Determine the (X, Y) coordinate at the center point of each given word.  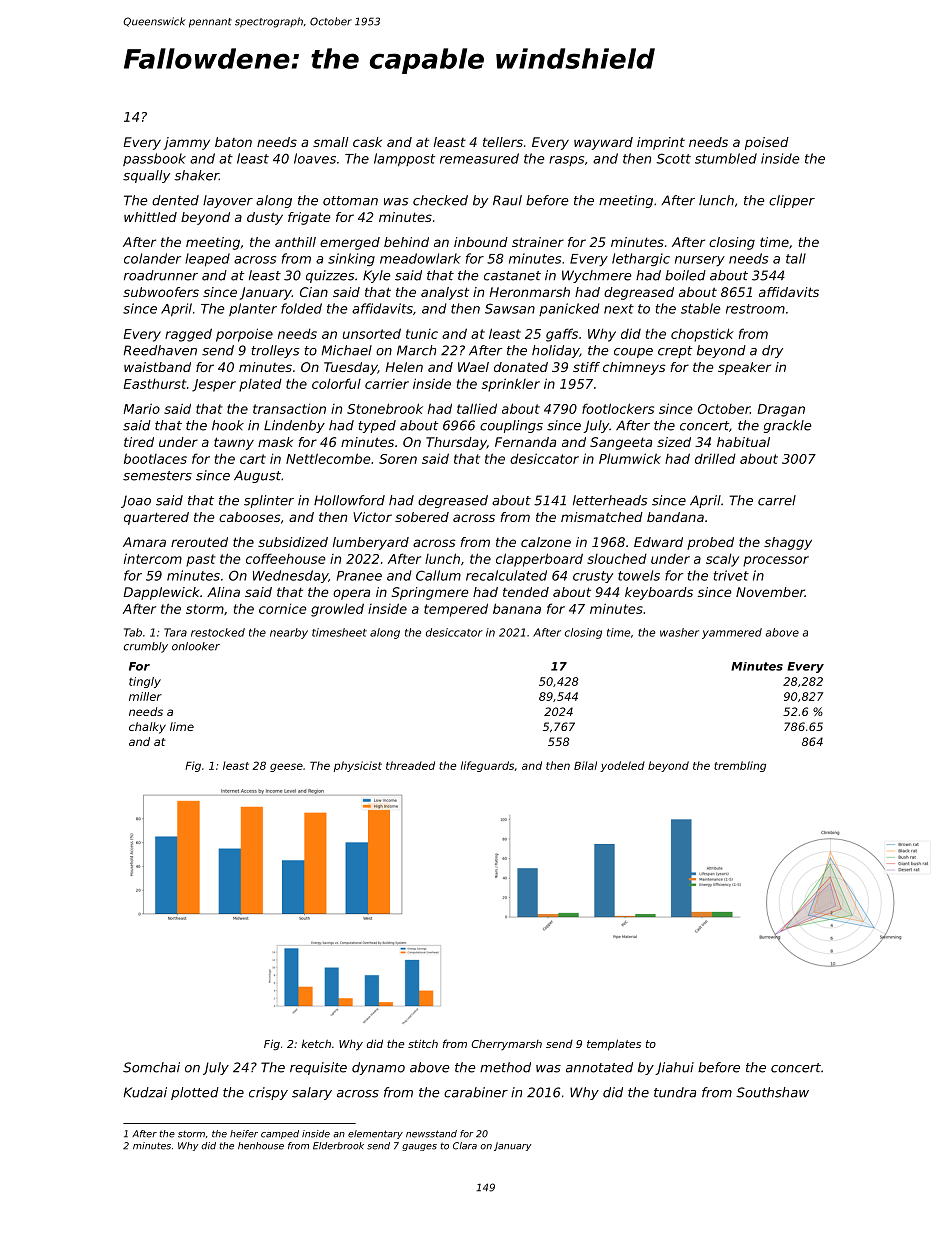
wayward (603, 143)
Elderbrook (338, 1146)
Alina (223, 592)
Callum (438, 575)
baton (233, 142)
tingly (145, 682)
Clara (465, 1146)
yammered (732, 633)
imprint (661, 143)
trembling (740, 766)
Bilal (585, 765)
